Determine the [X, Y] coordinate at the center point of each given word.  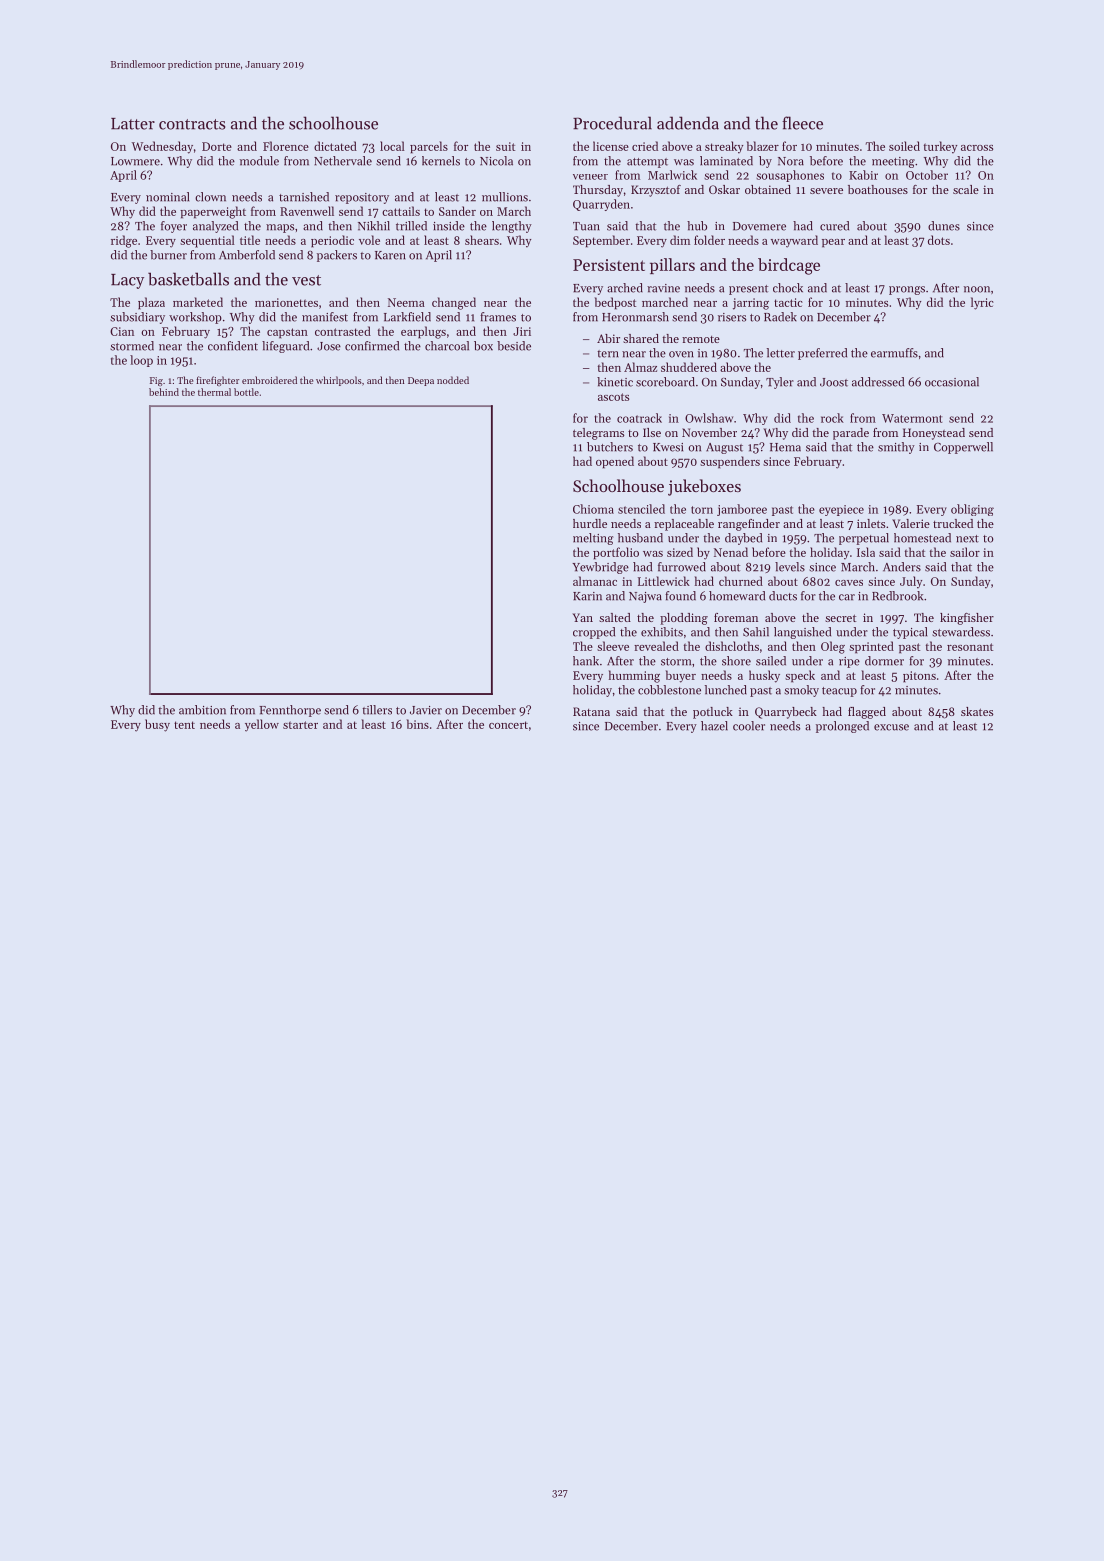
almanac [595, 581]
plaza [151, 303]
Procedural [612, 123]
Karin [587, 596]
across [977, 148]
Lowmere [135, 161]
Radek [780, 317]
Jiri [522, 331]
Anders [902, 567]
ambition [202, 710]
